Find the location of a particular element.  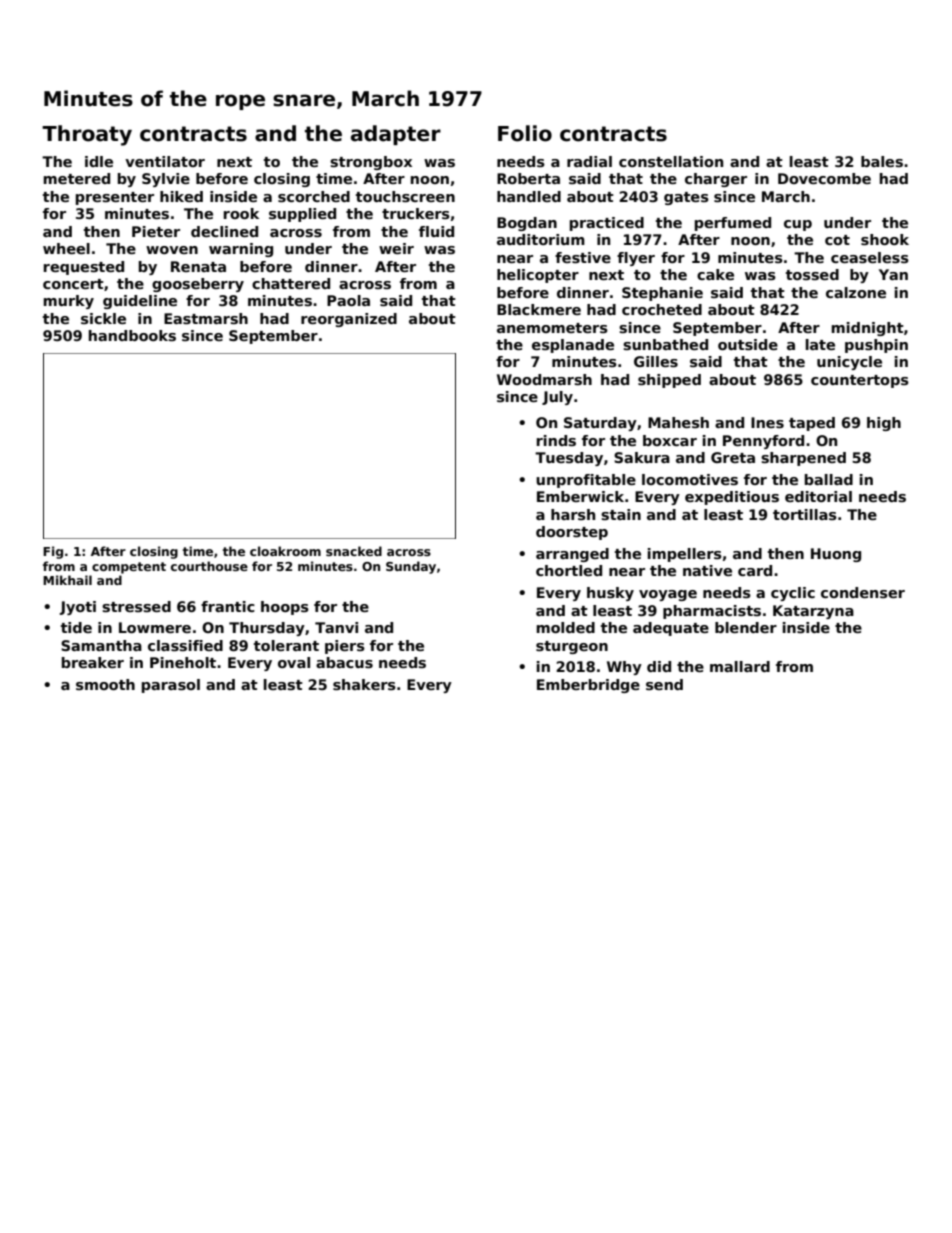

July is located at coordinates (557, 398).
